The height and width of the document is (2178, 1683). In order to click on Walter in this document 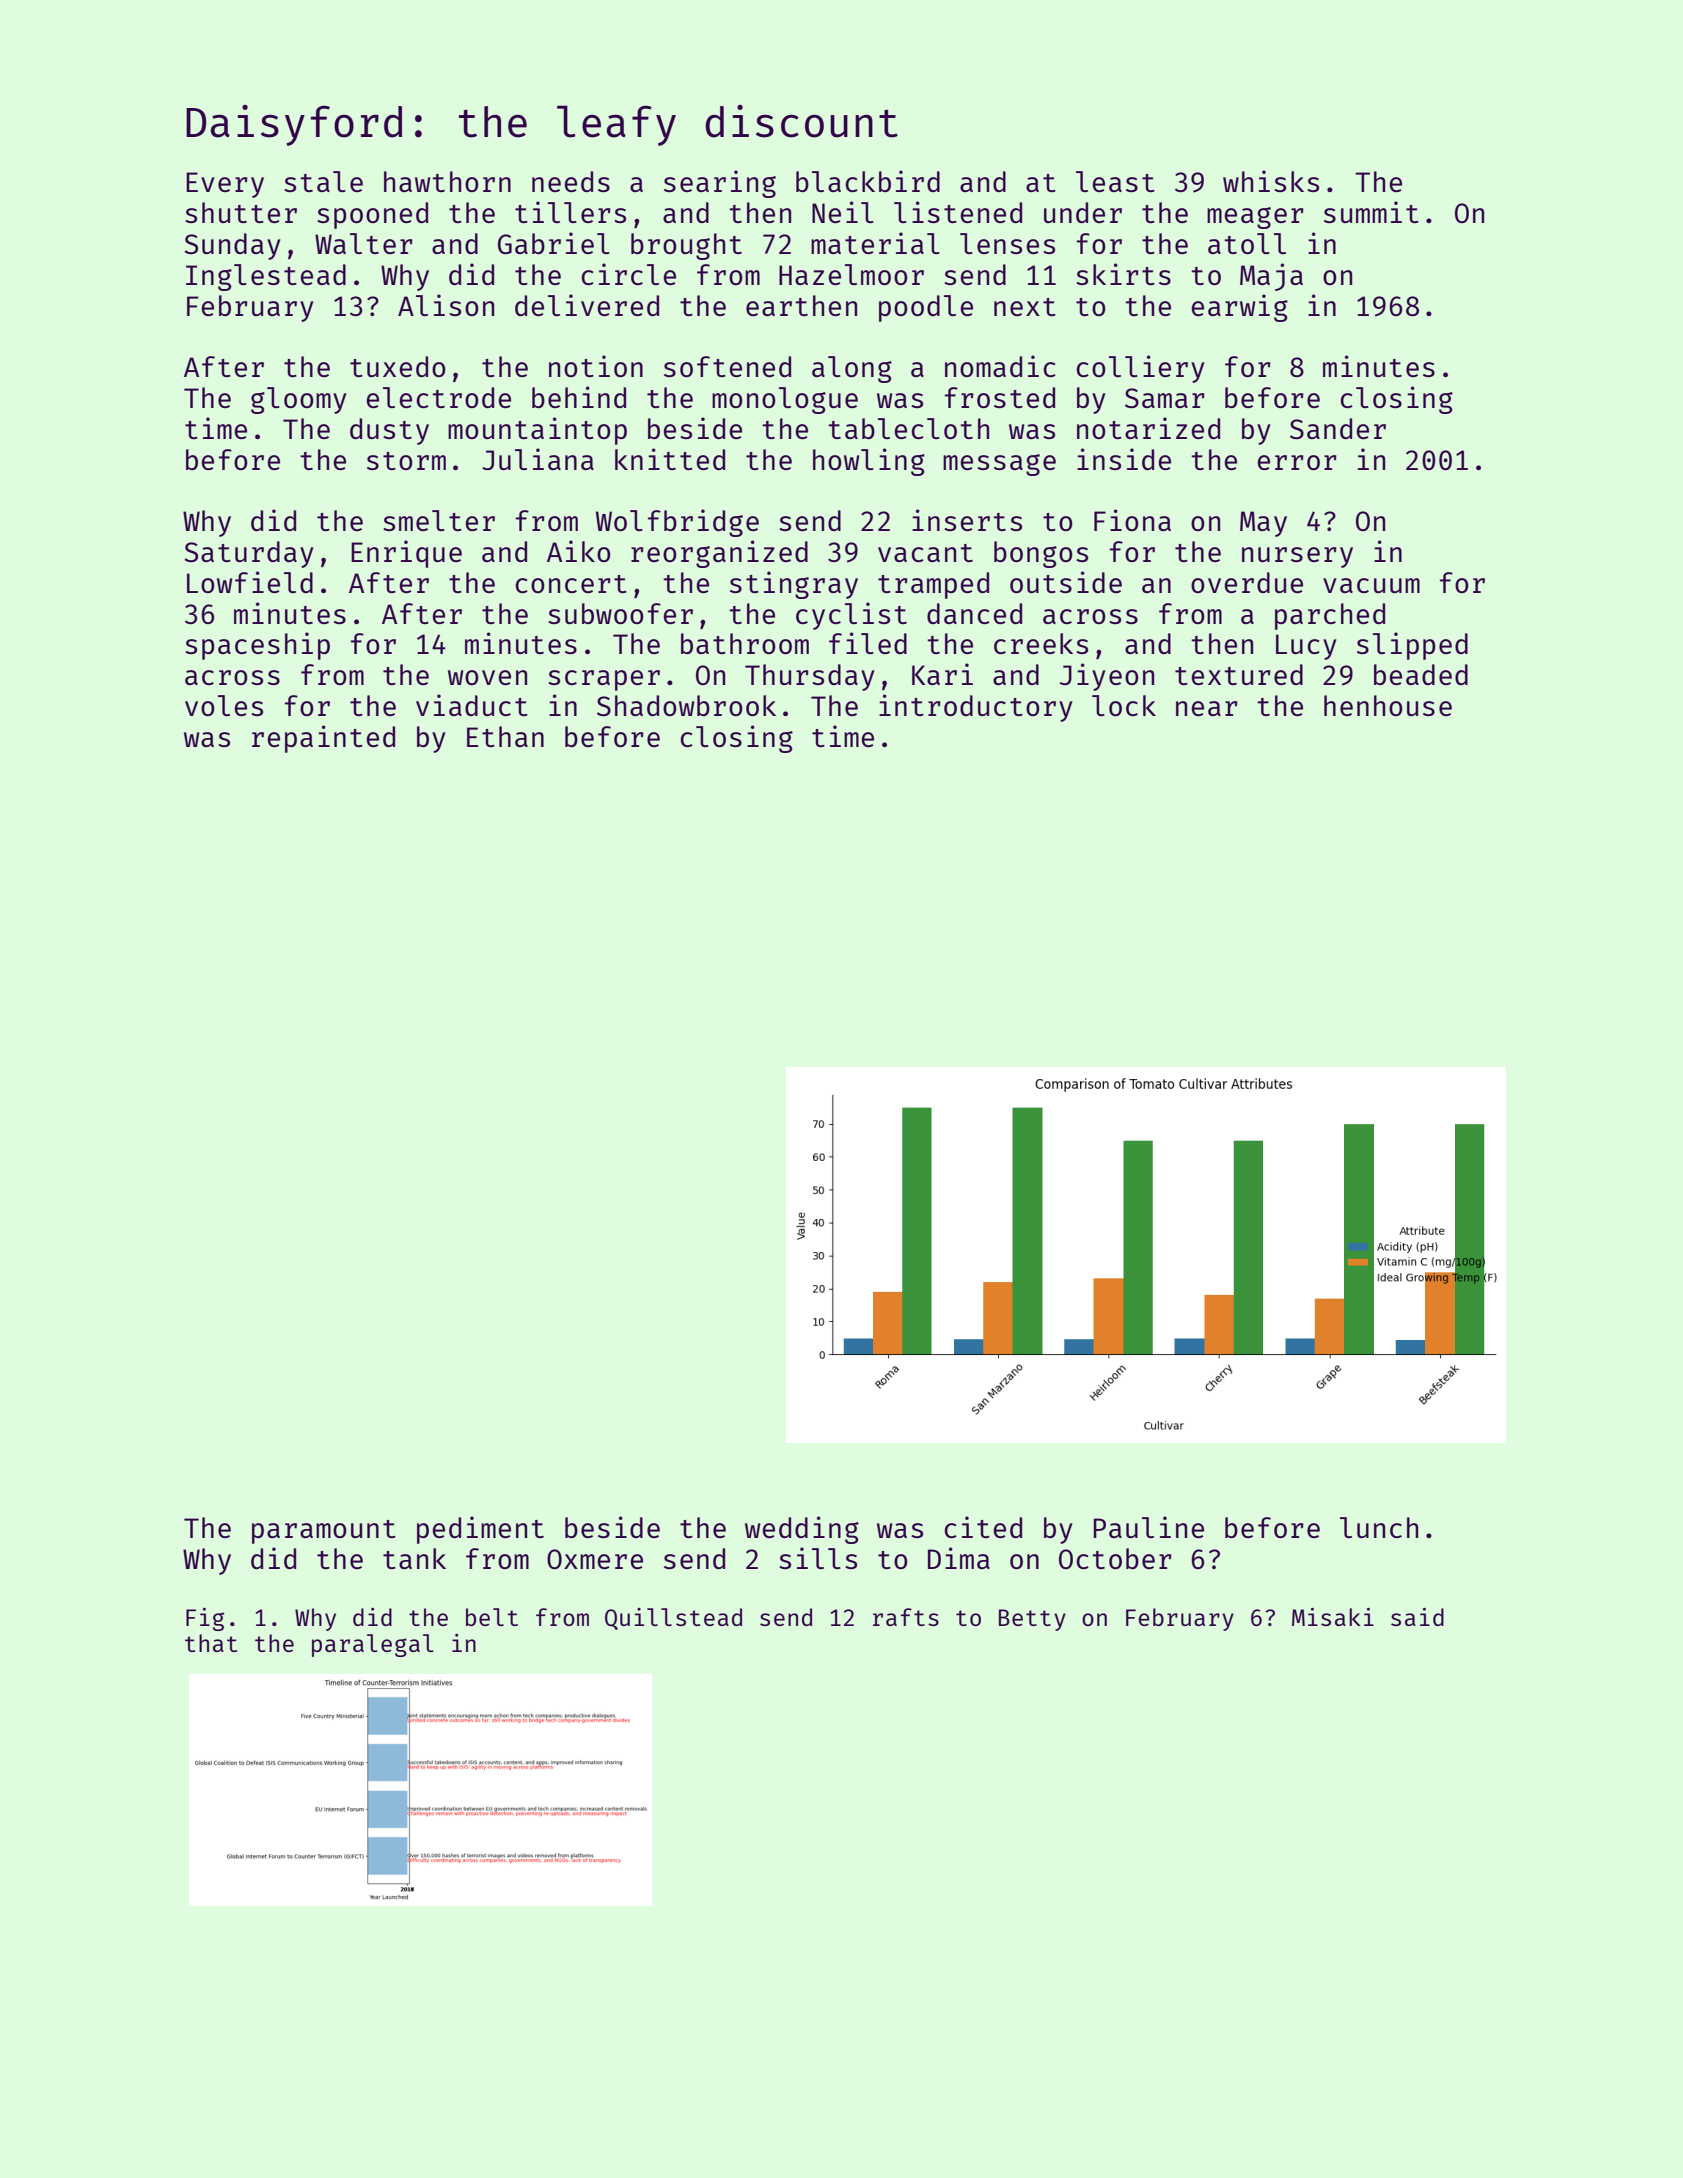, I will do `click(364, 243)`.
